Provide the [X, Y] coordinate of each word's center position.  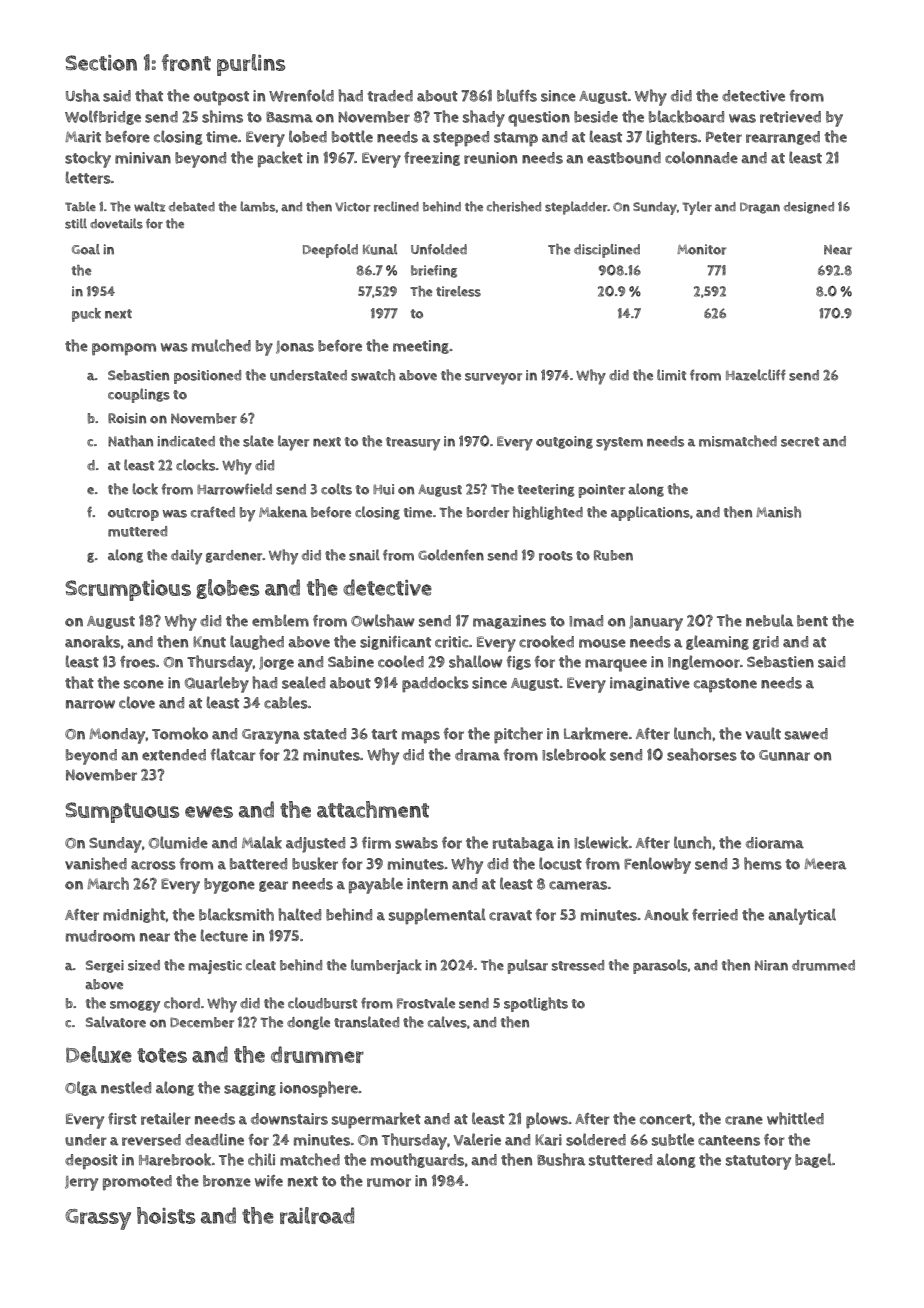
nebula [769, 620]
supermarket [376, 1120]
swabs [416, 843]
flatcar [233, 754]
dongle [308, 1023]
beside [596, 117]
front [186, 62]
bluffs [517, 95]
